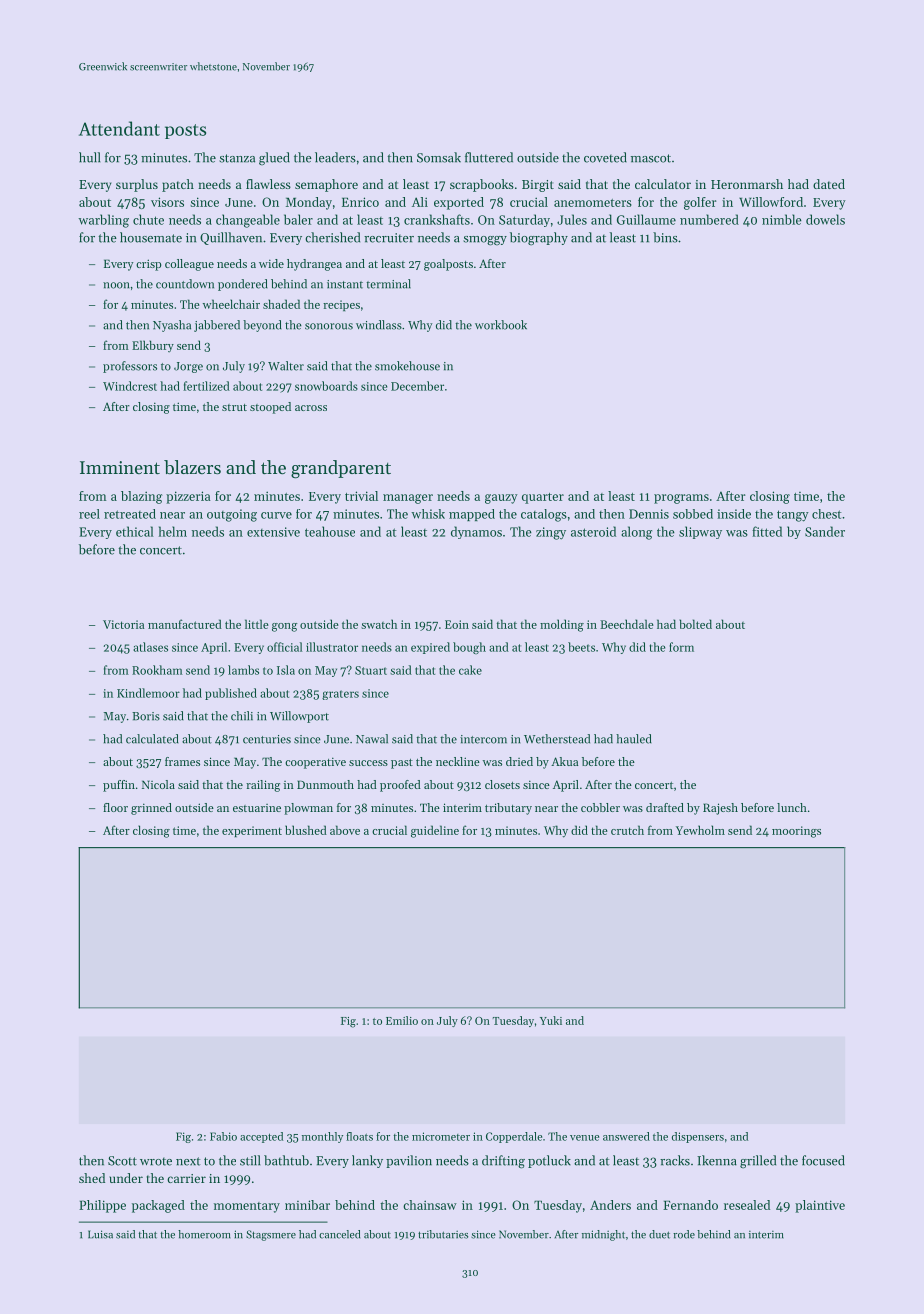 The image size is (924, 1314). What do you see at coordinates (501, 325) in the screenshot?
I see `workbook` at bounding box center [501, 325].
